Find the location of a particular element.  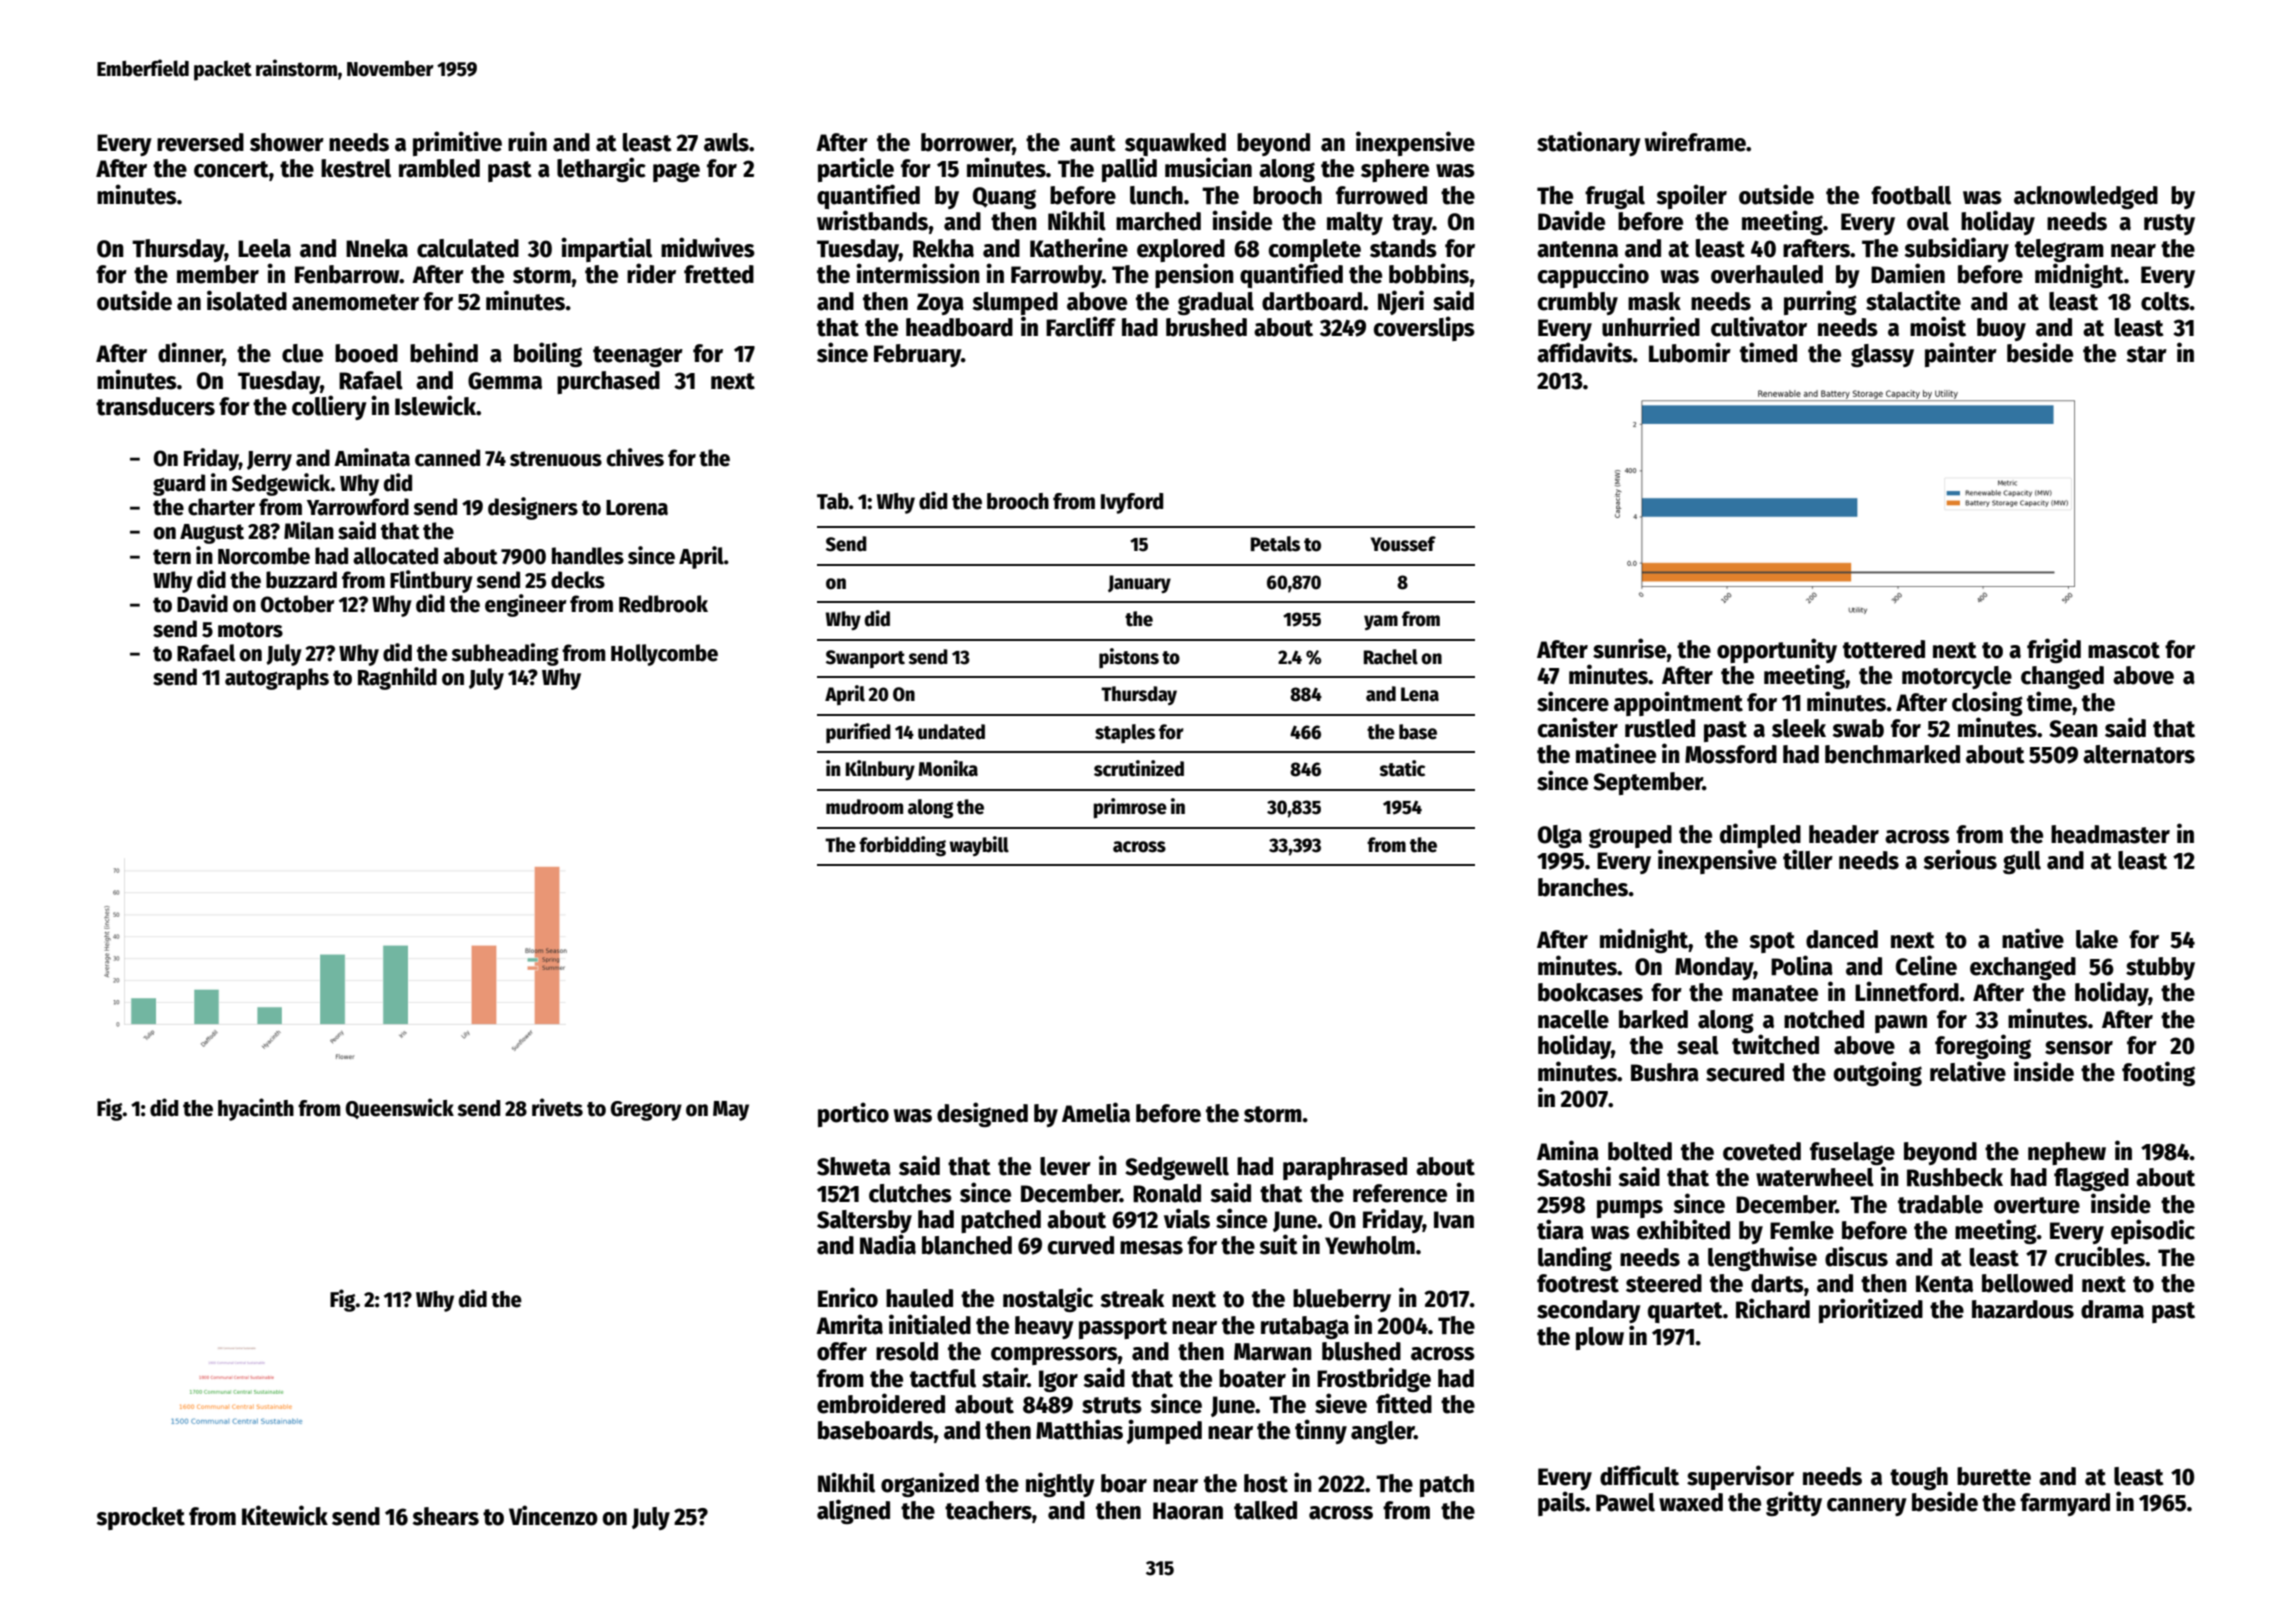

brushed is located at coordinates (1206, 327).
